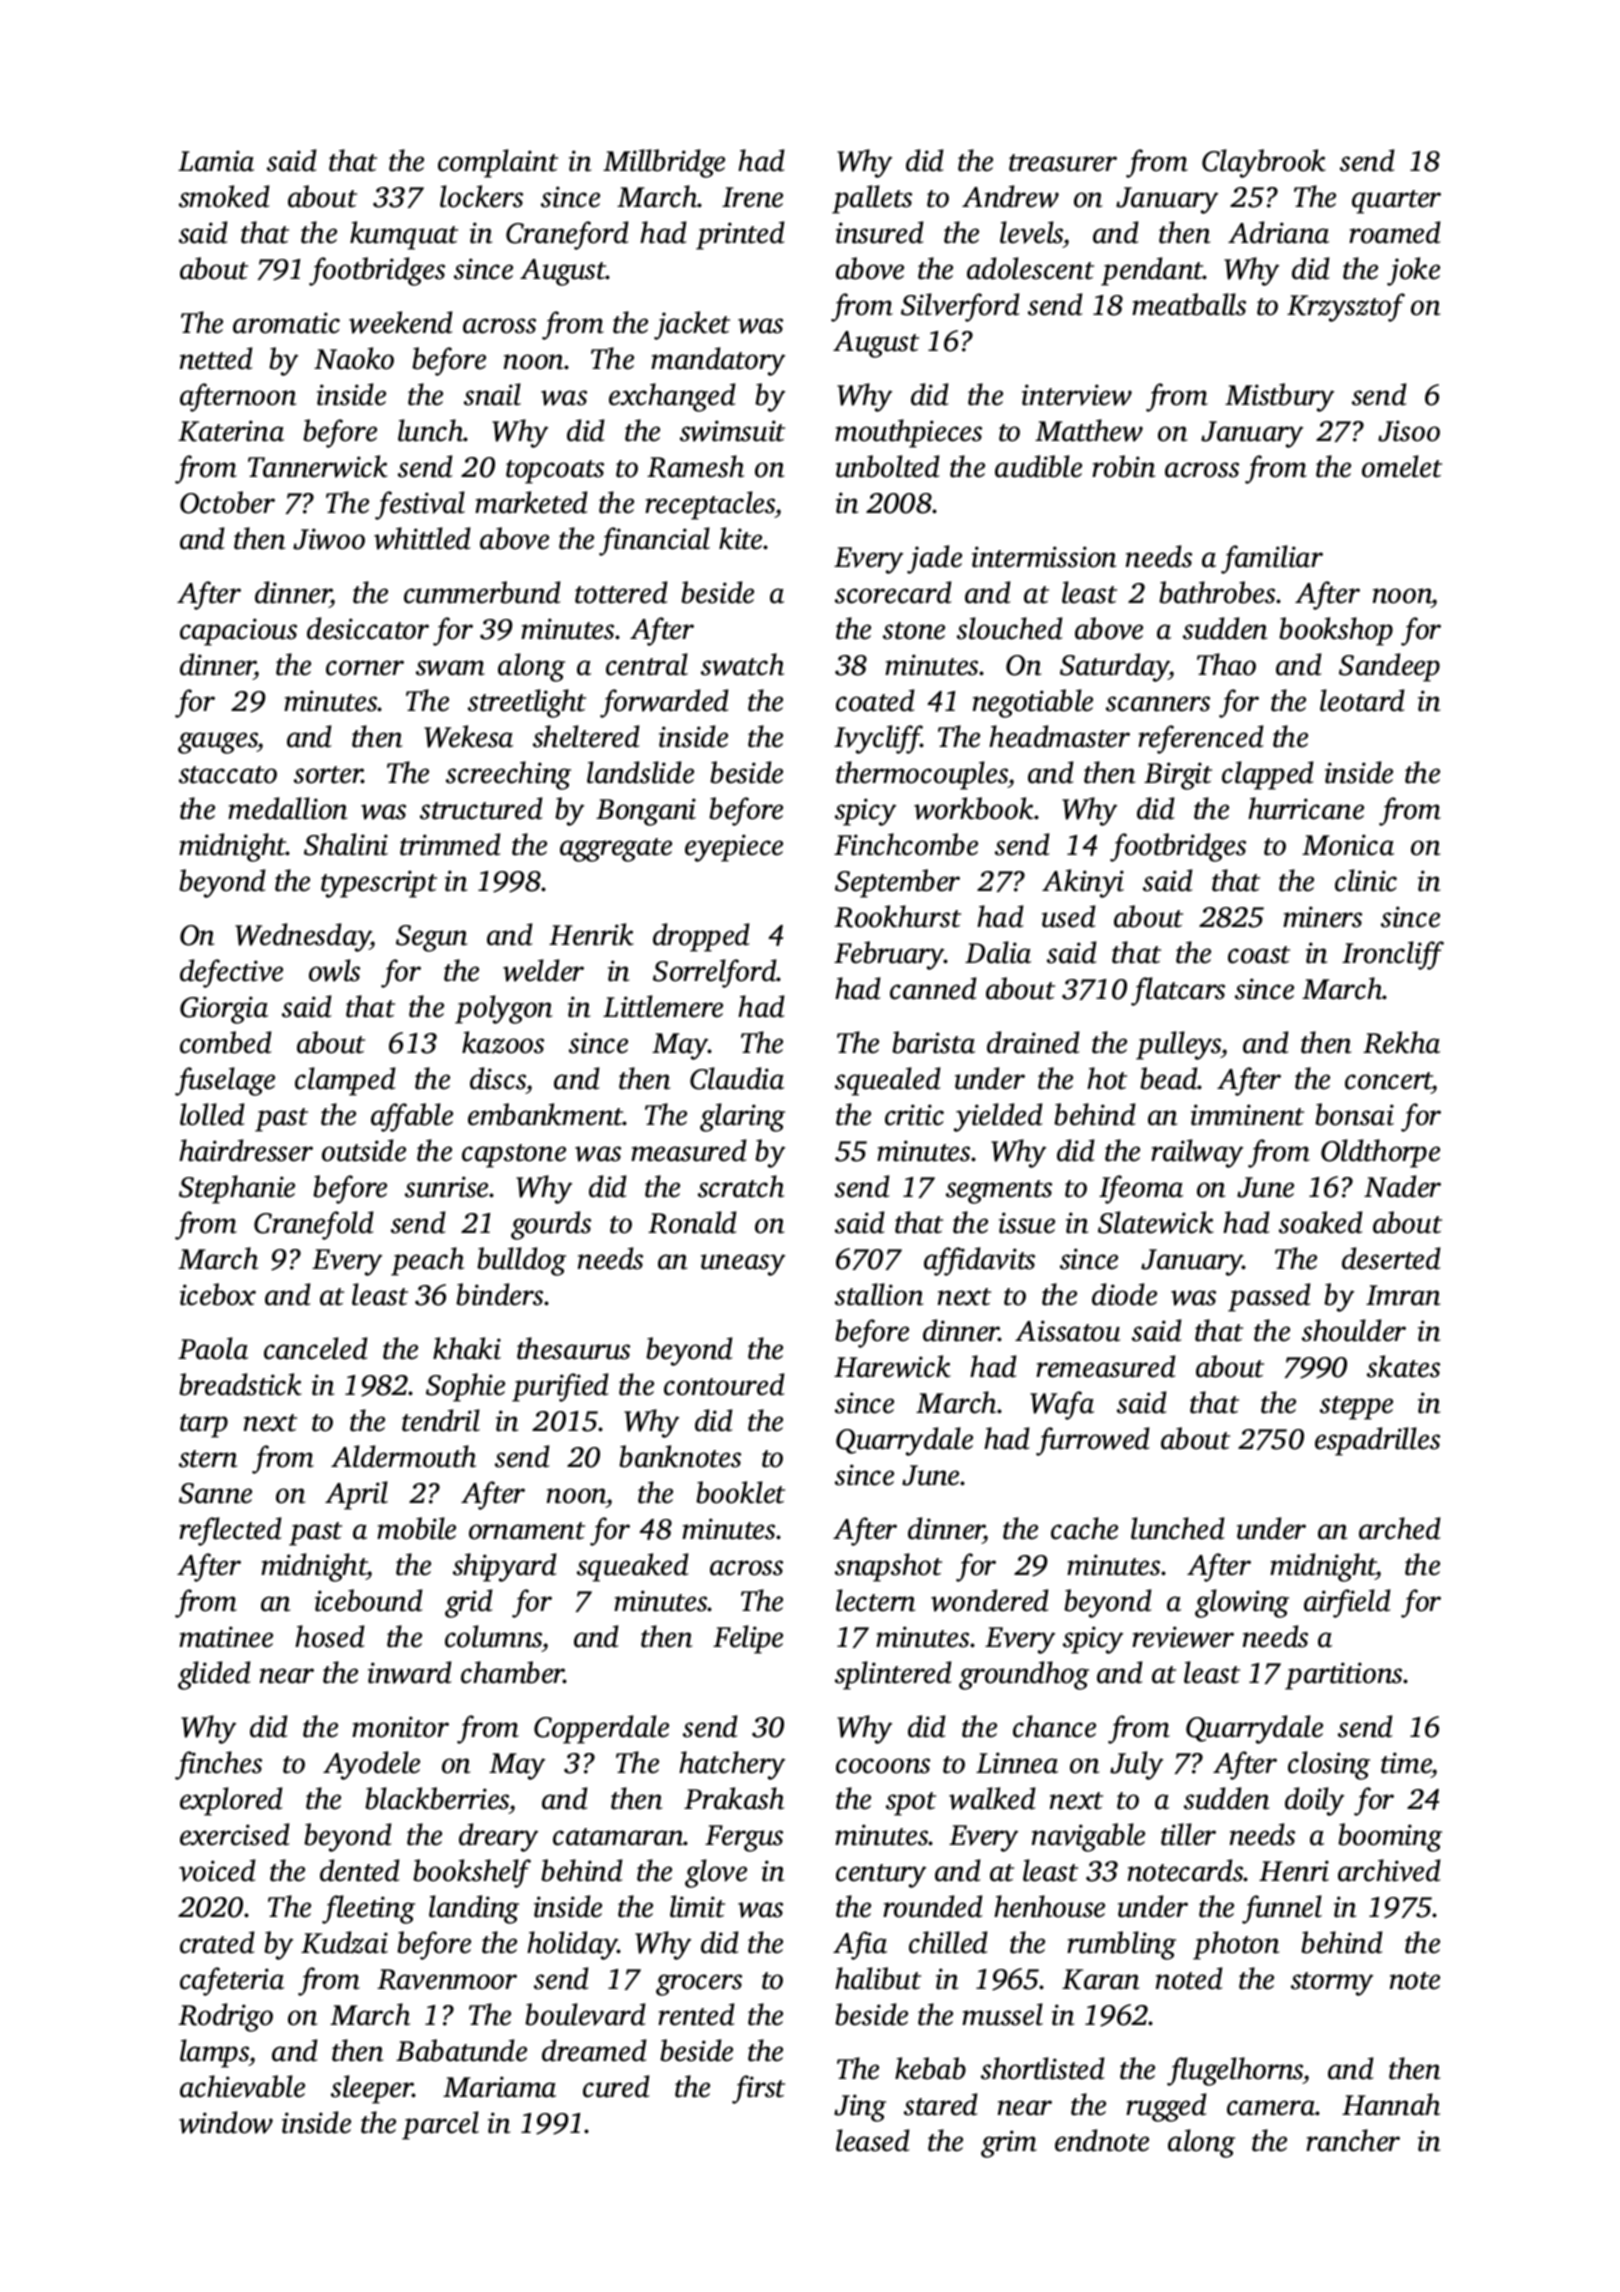 The width and height of the page is (1620, 2292). Describe the element at coordinates (1169, 1078) in the page. I see `bead` at that location.
